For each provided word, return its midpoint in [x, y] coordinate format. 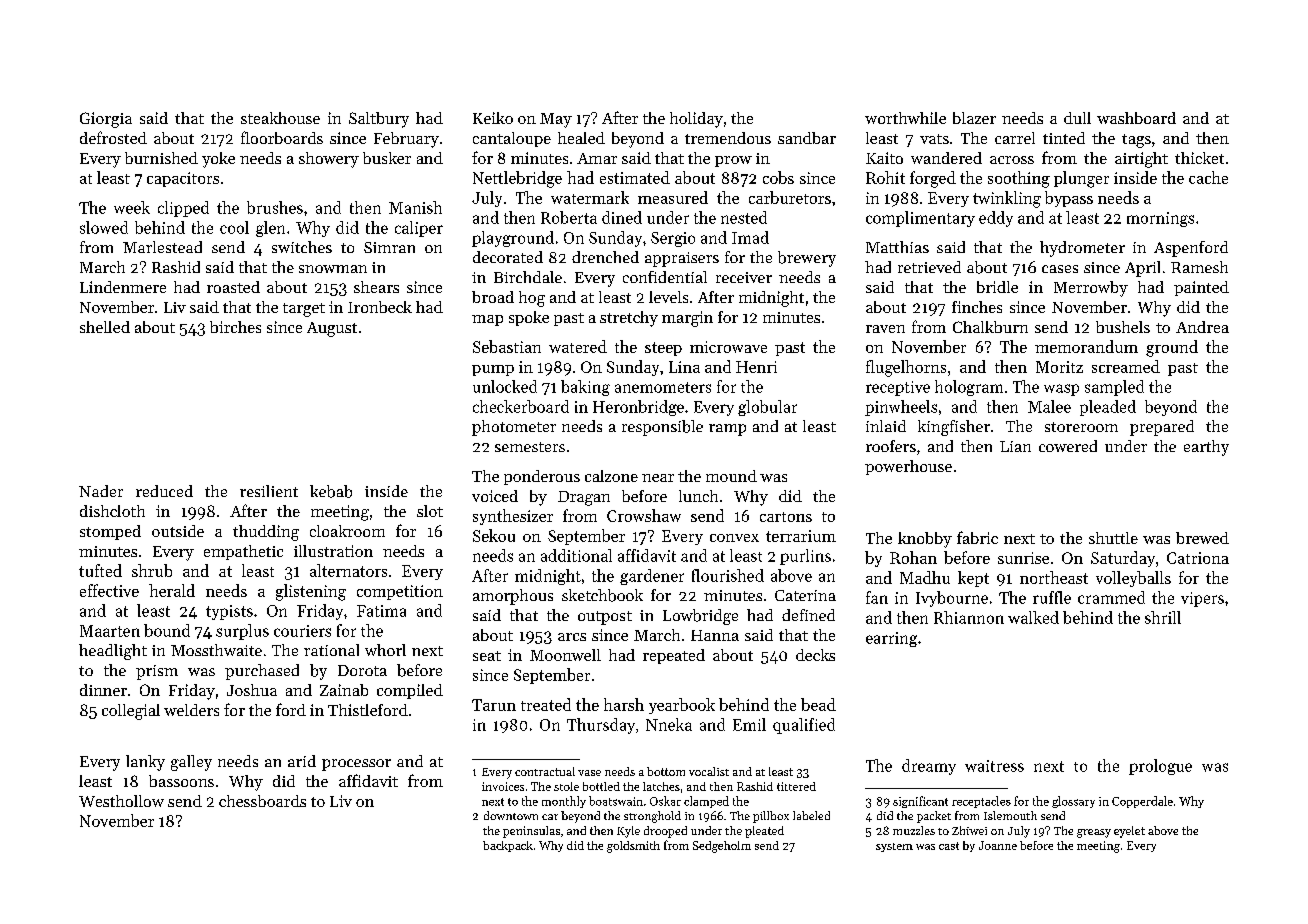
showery [329, 160]
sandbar [807, 138]
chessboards [262, 801]
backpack [508, 846]
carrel [1015, 138]
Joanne [998, 845]
